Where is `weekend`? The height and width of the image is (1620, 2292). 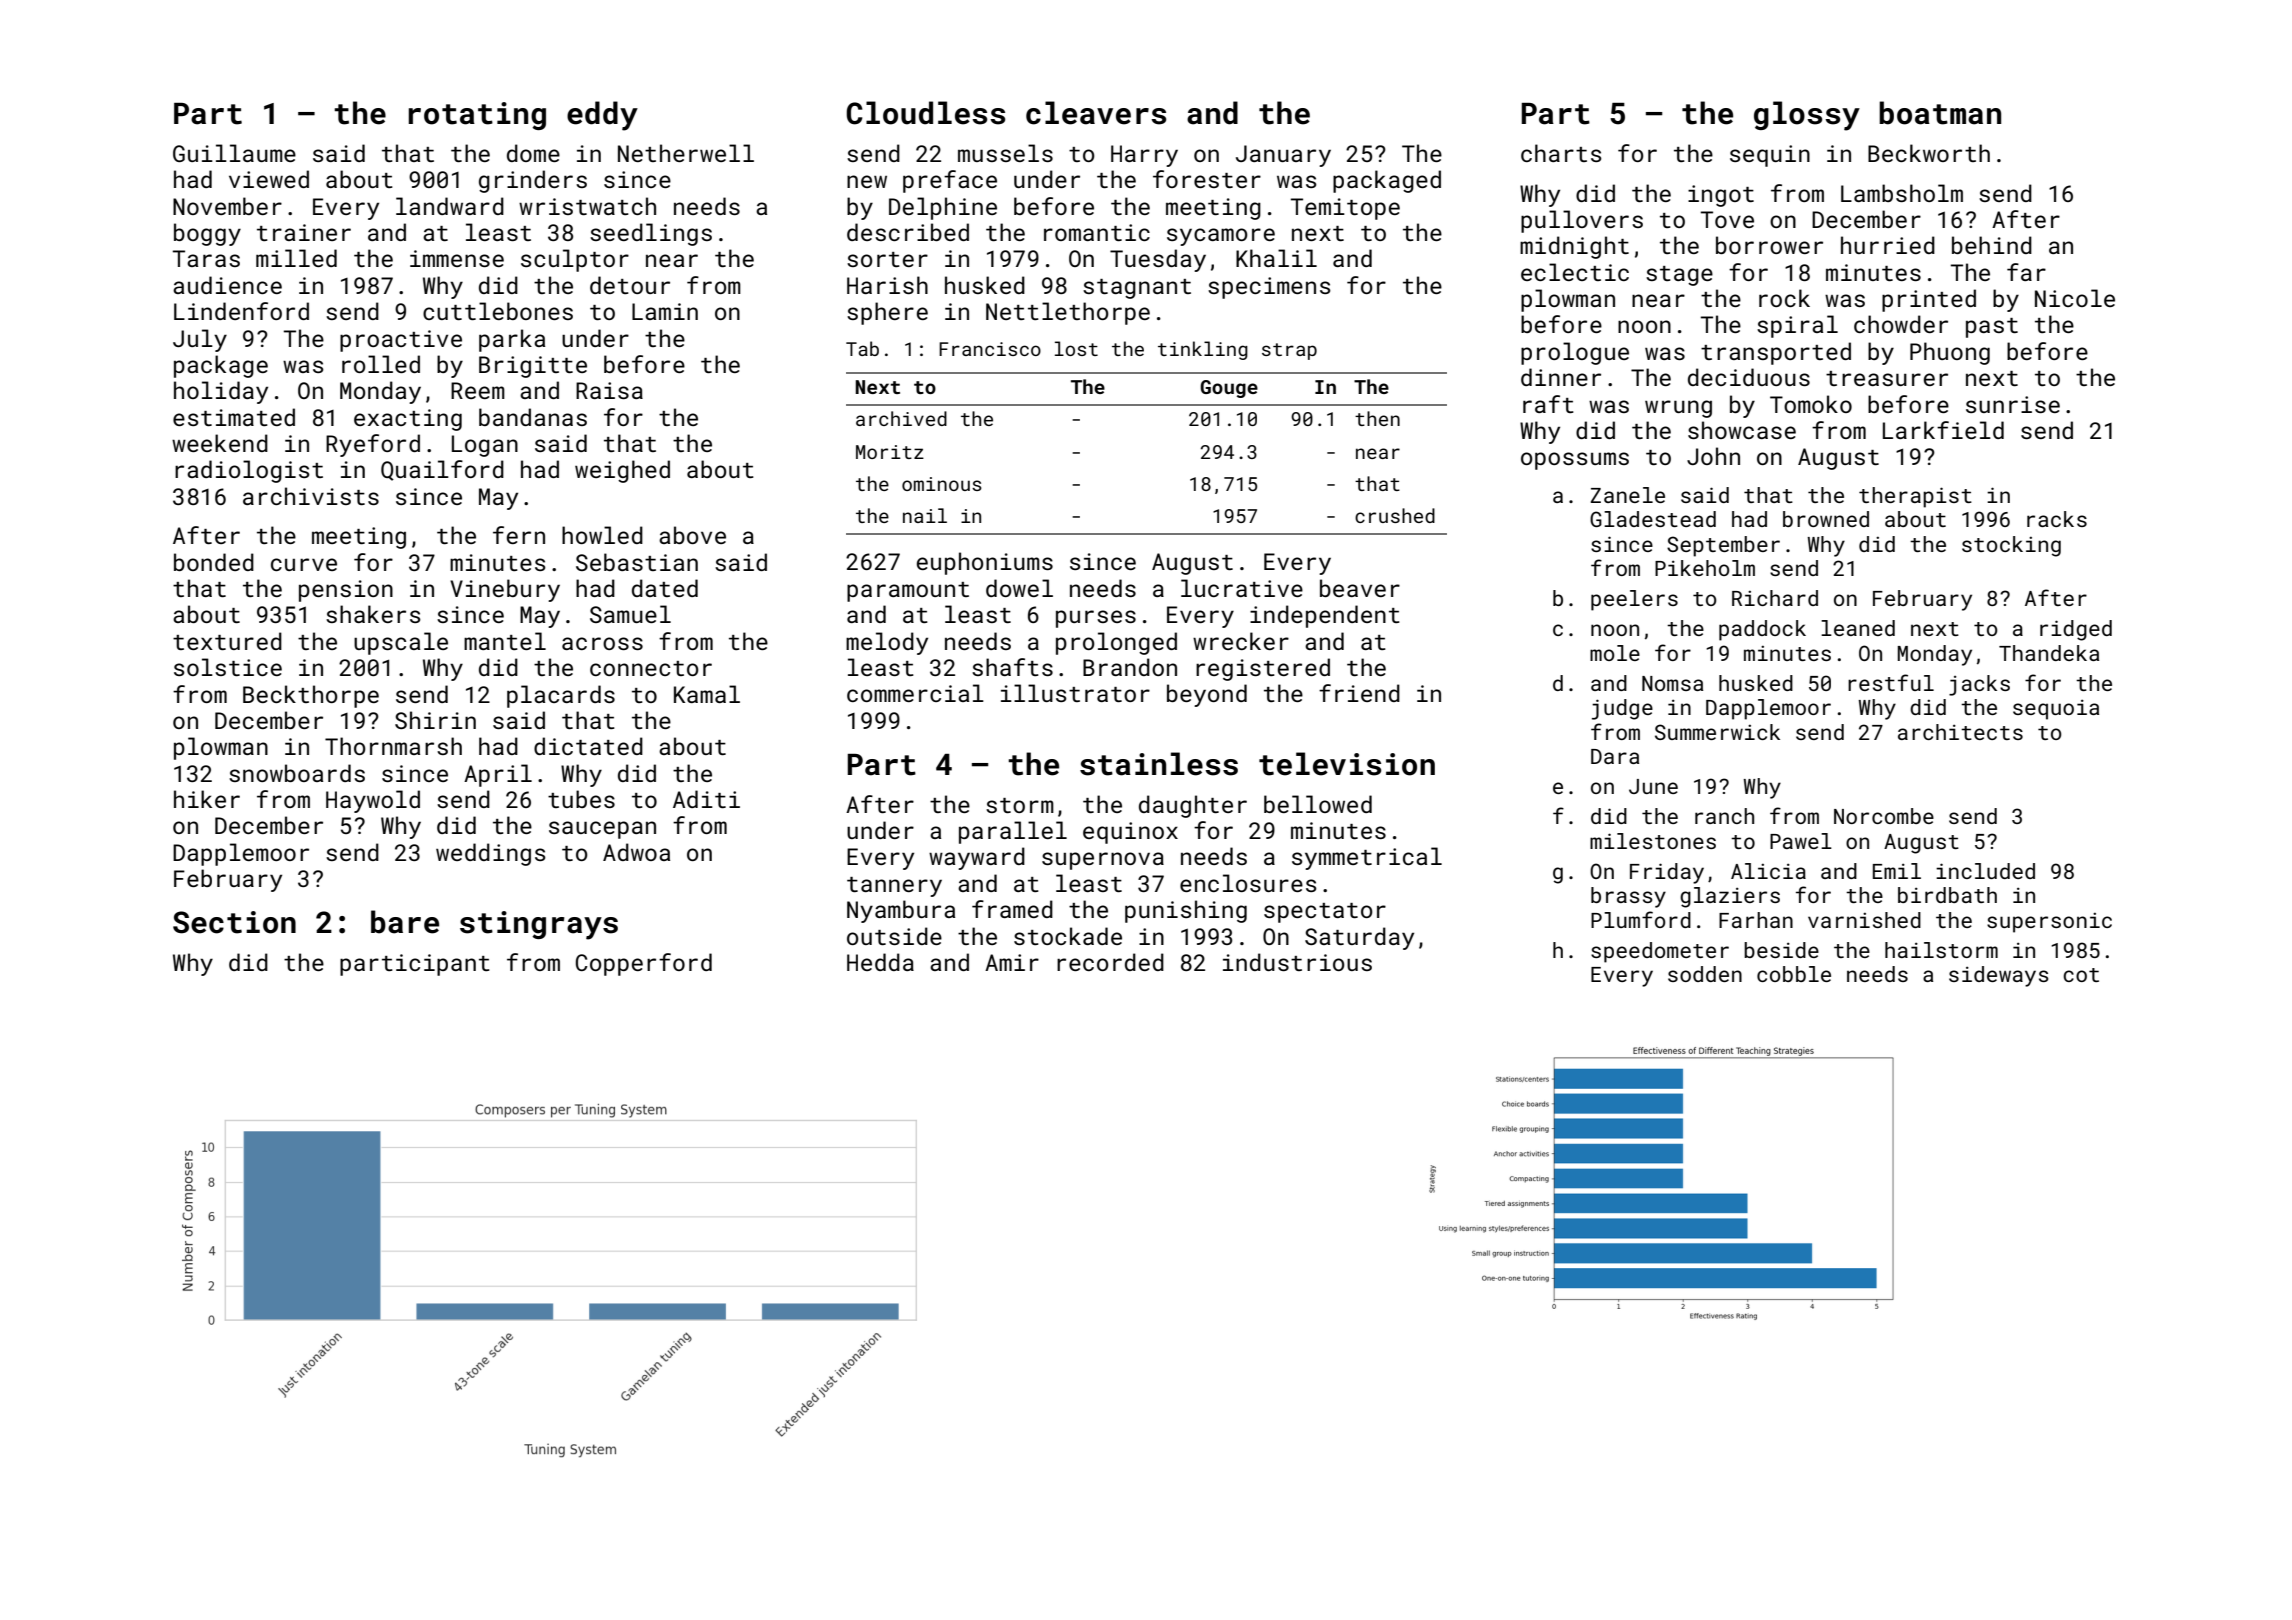 weekend is located at coordinates (220, 443).
